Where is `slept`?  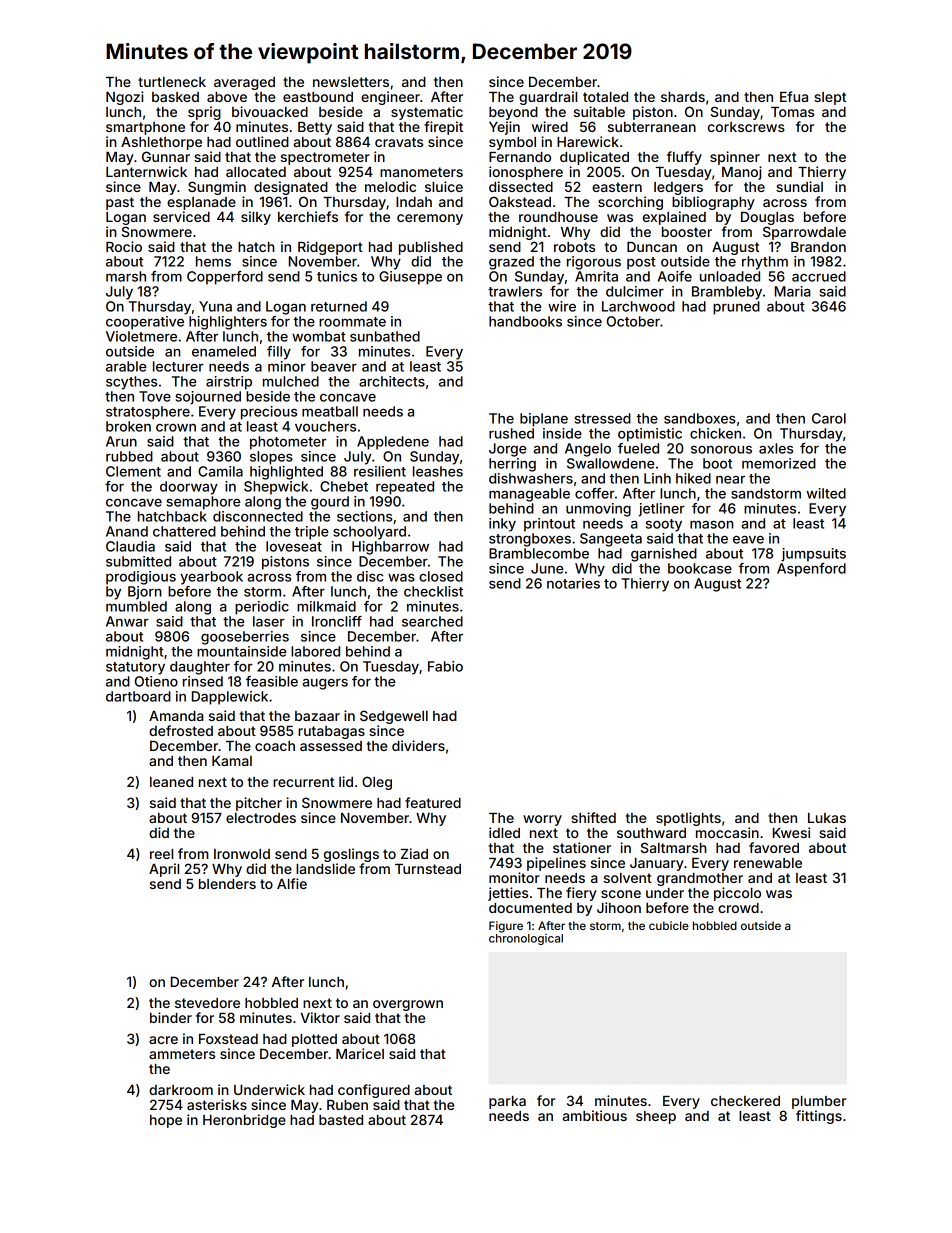
slept is located at coordinates (830, 98).
